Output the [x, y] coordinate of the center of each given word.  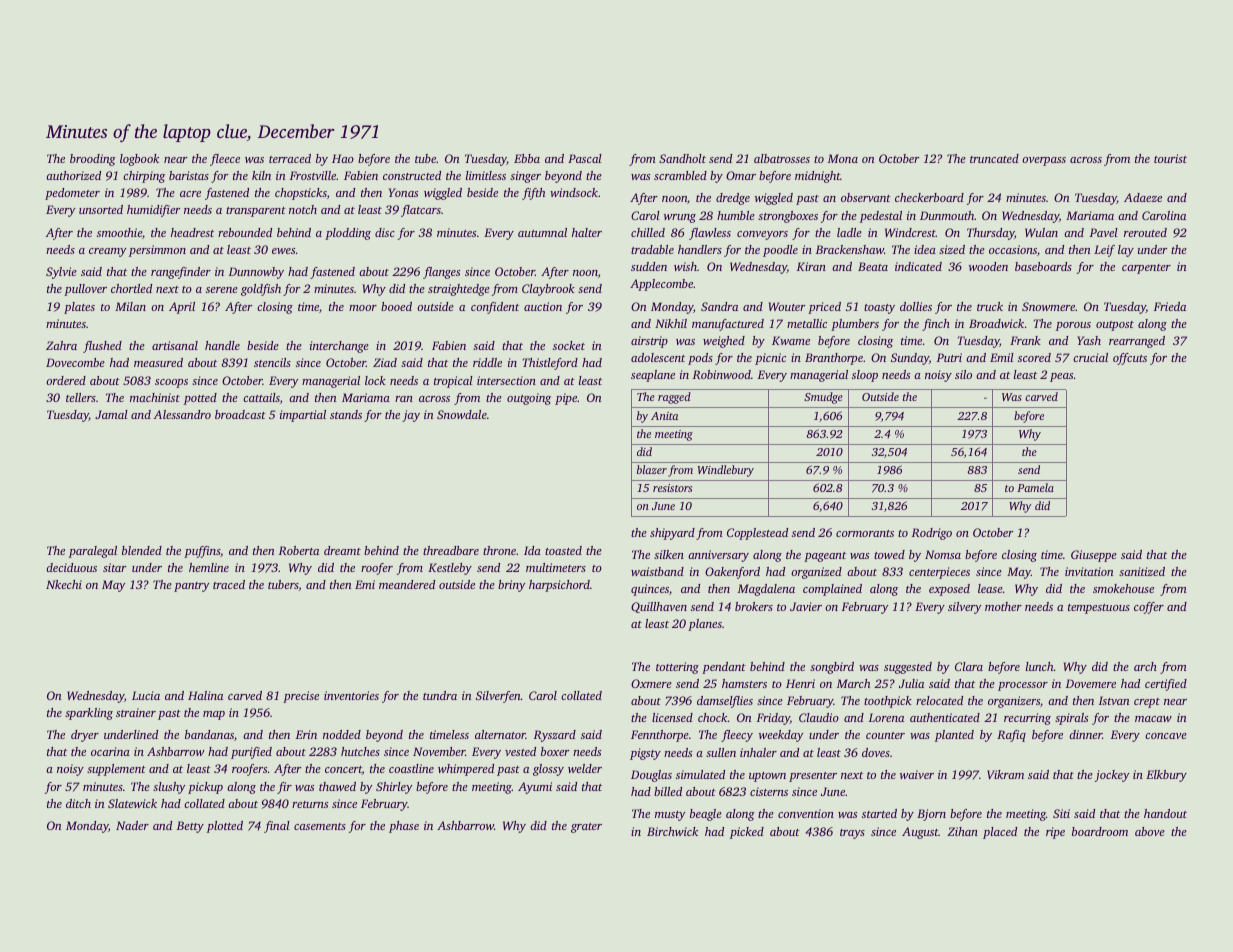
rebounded [245, 232]
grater [586, 828]
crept [1147, 703]
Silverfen [498, 697]
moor [363, 308]
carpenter [1146, 269]
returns [310, 804]
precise [301, 697]
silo [963, 374]
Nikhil [671, 323]
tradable [652, 249]
